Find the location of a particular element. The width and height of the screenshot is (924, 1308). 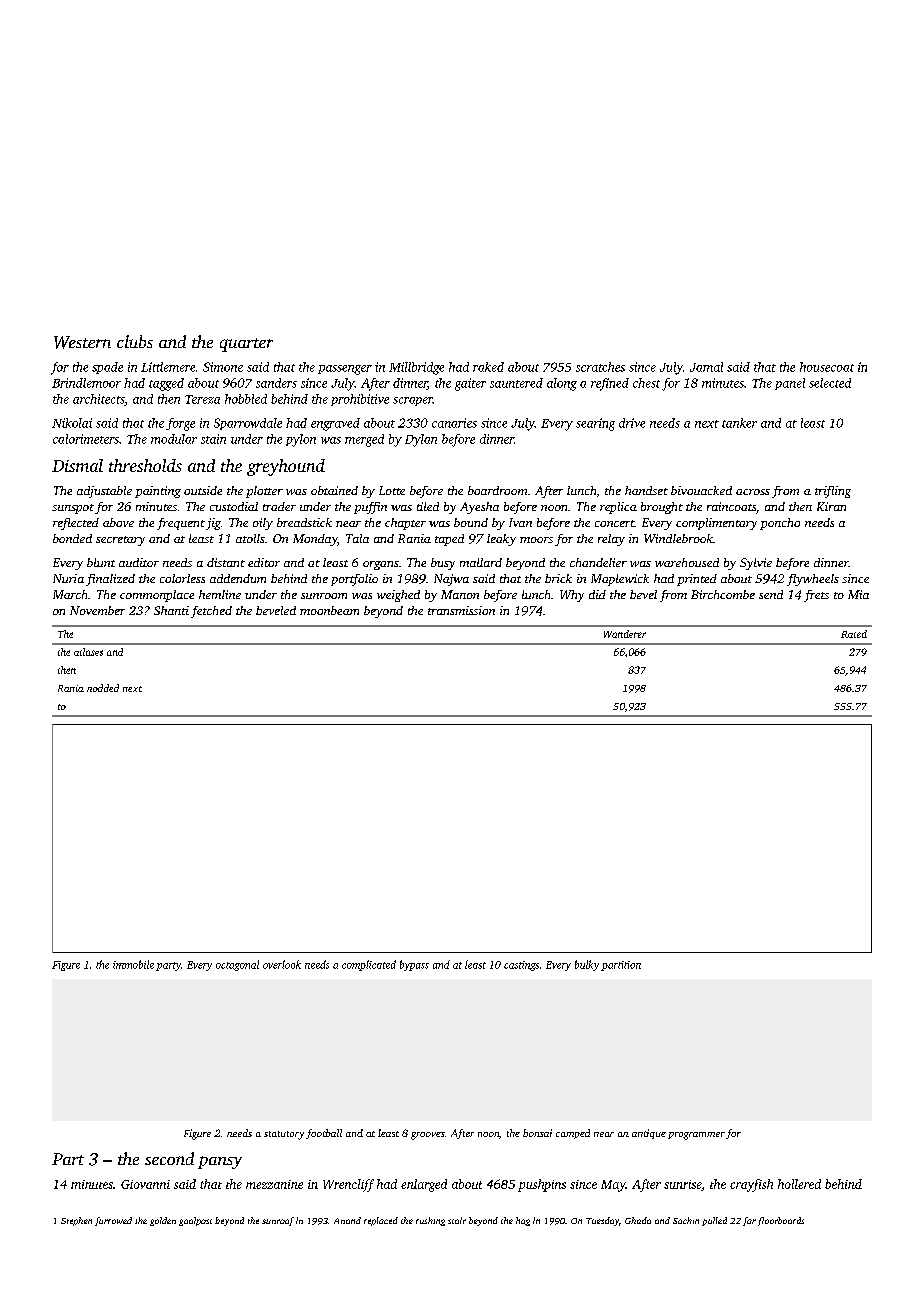

Western is located at coordinates (82, 342).
